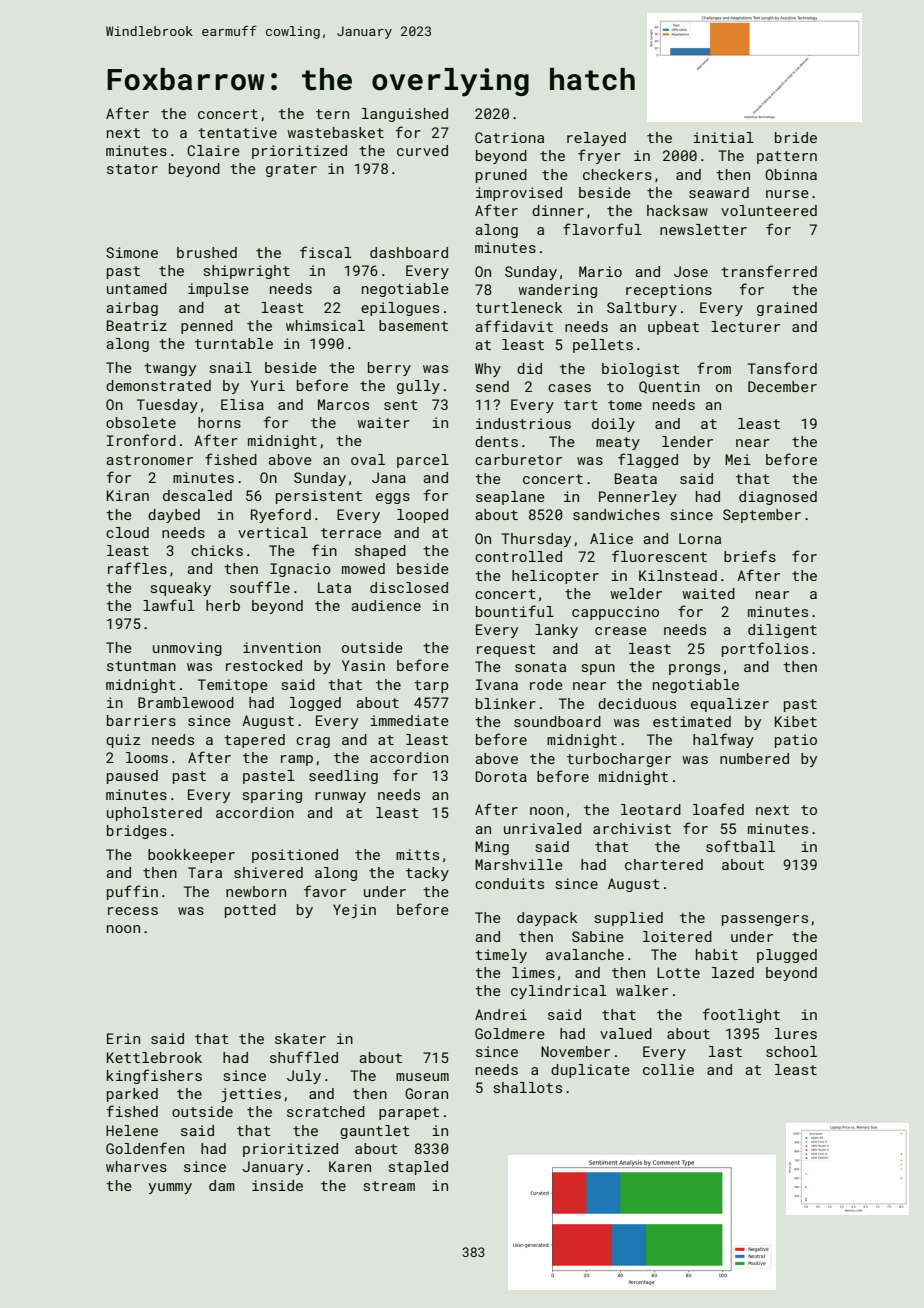  I want to click on basement, so click(413, 325).
